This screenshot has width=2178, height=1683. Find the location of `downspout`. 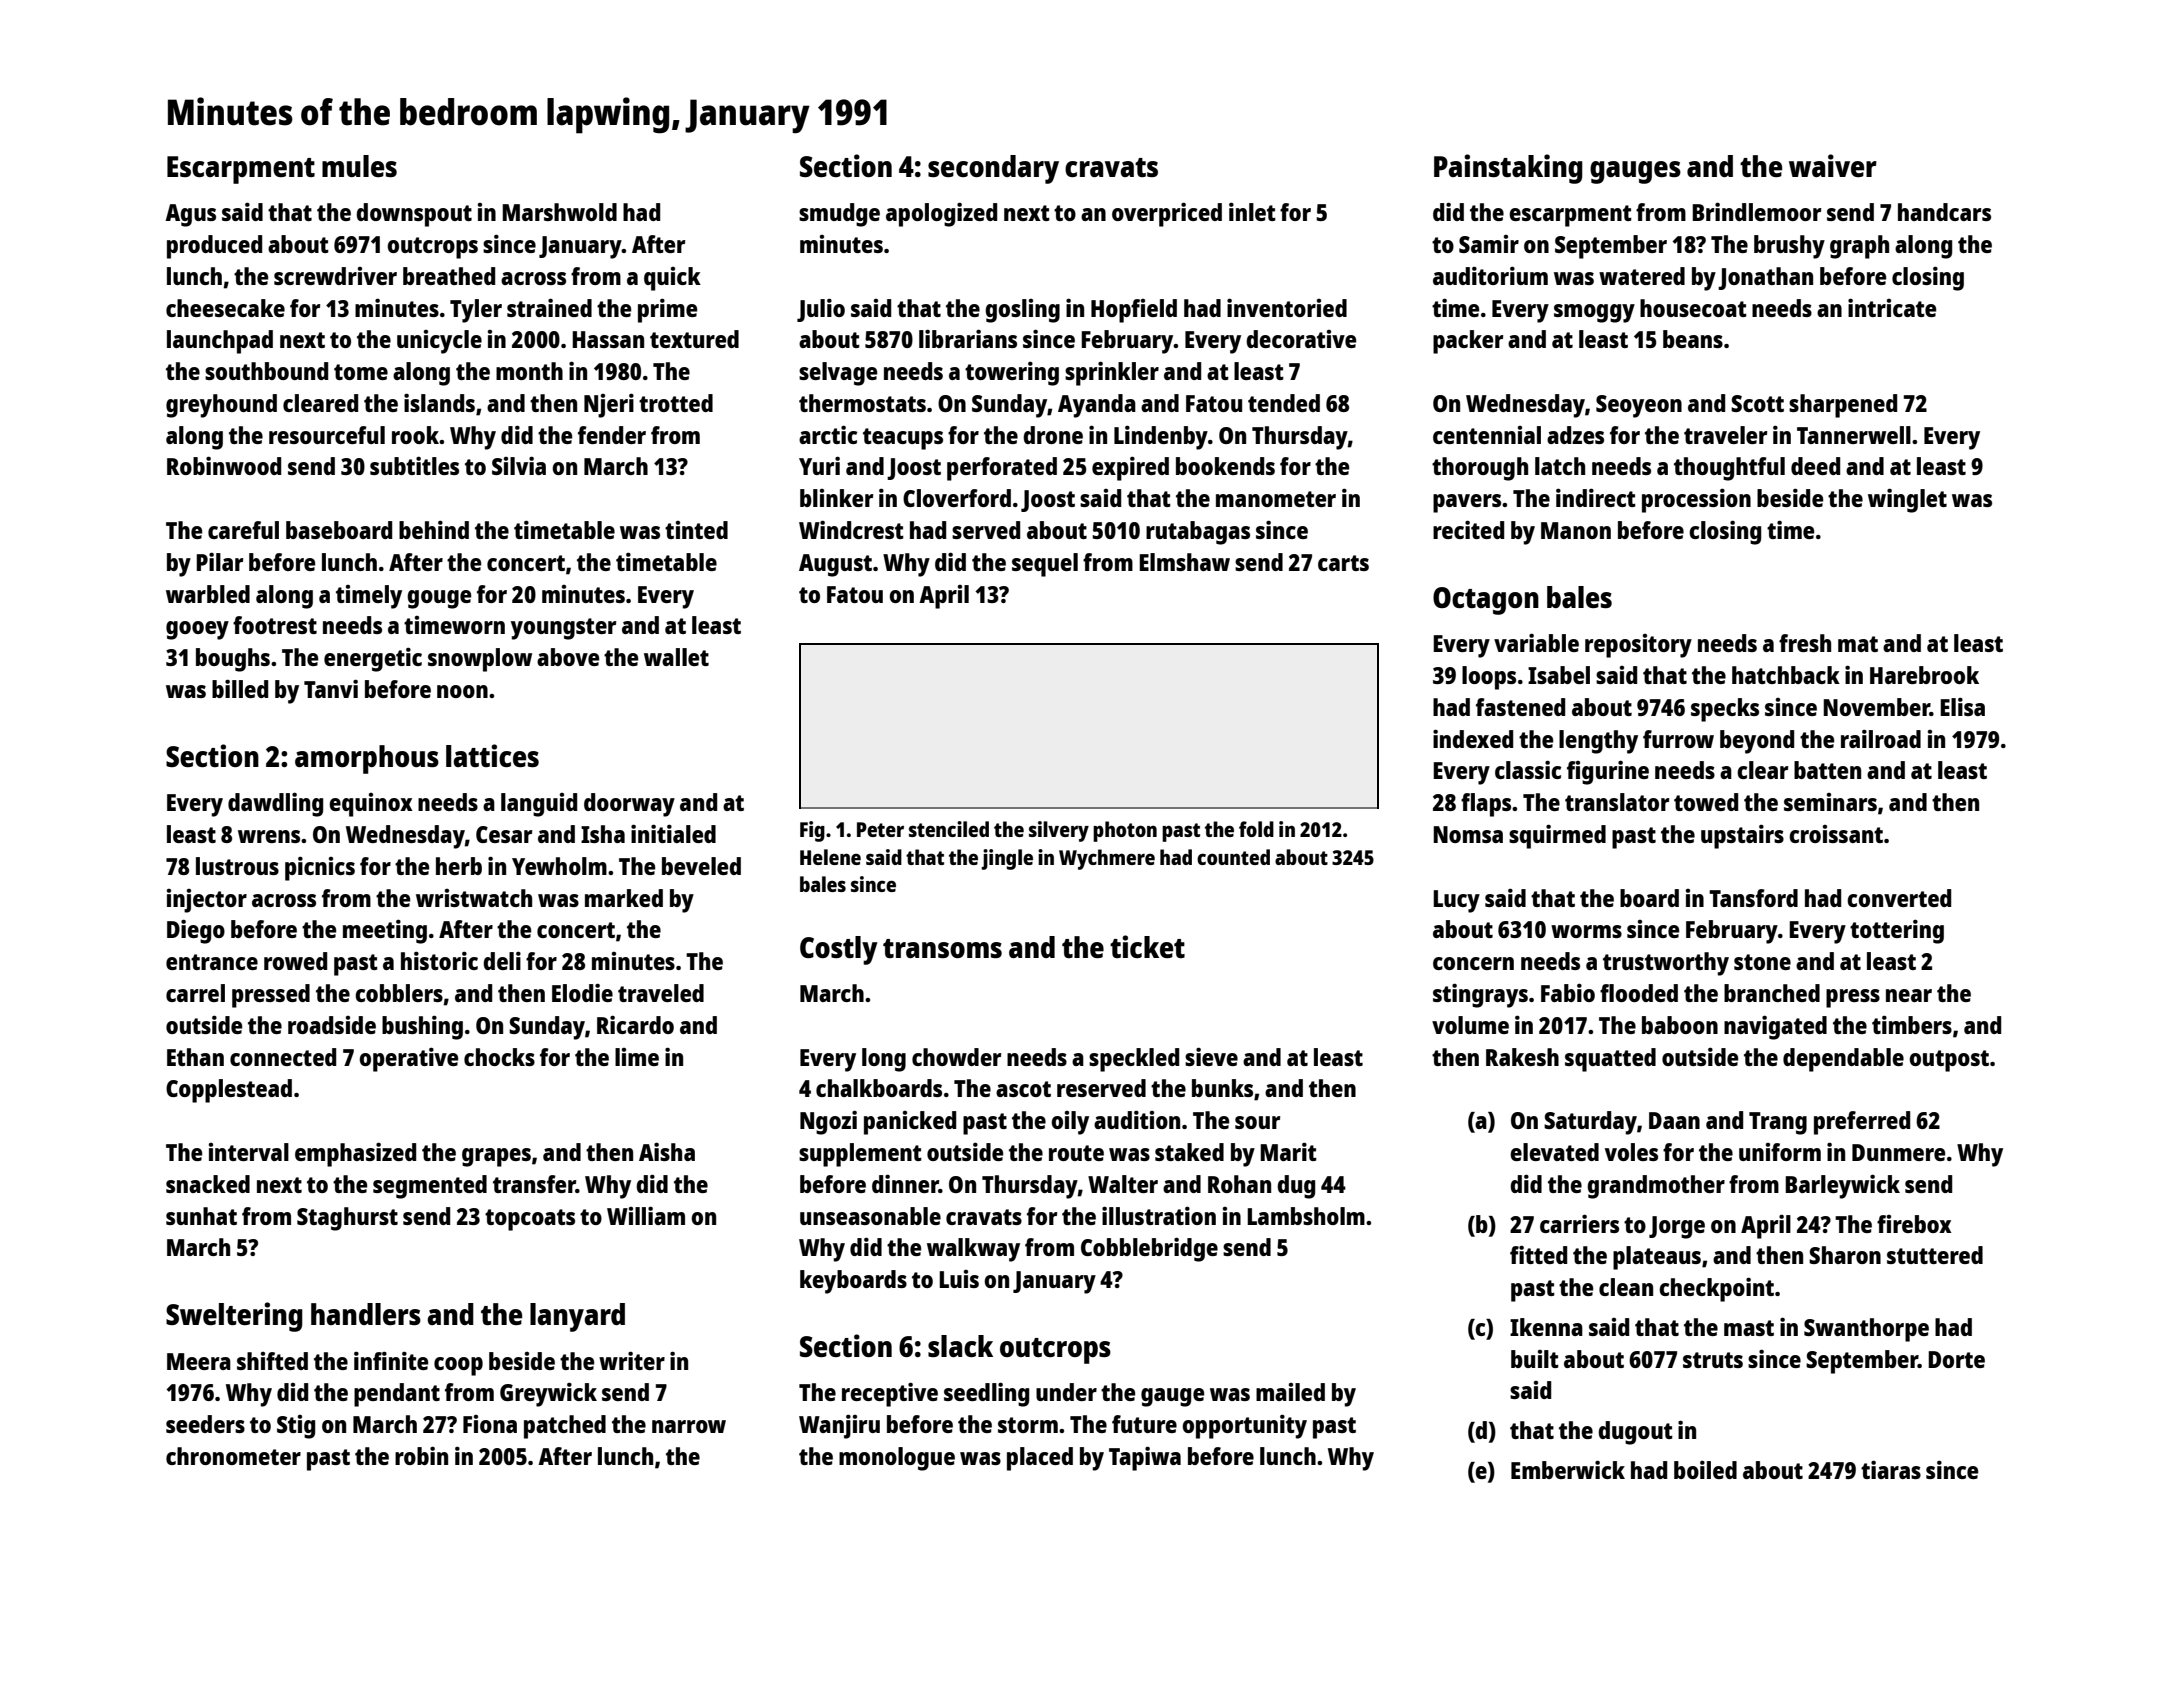

downspout is located at coordinates (414, 215).
